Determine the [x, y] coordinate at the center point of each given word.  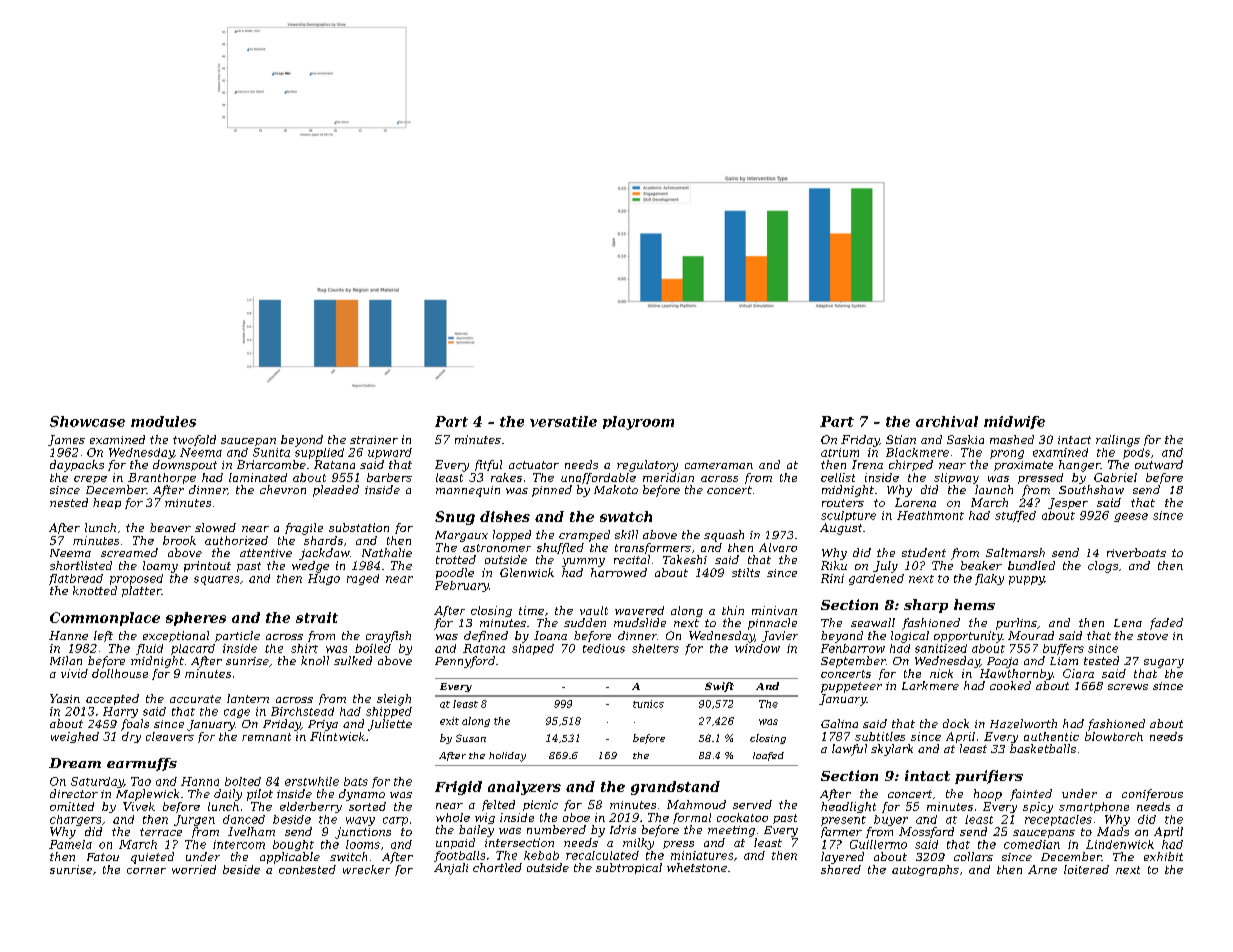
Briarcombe [271, 464]
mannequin [468, 491]
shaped [533, 649]
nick [941, 673]
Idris [623, 829]
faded [1166, 624]
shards [323, 540]
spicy [1038, 807]
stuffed [1015, 516]
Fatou [103, 857]
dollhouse [120, 673]
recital [632, 559]
